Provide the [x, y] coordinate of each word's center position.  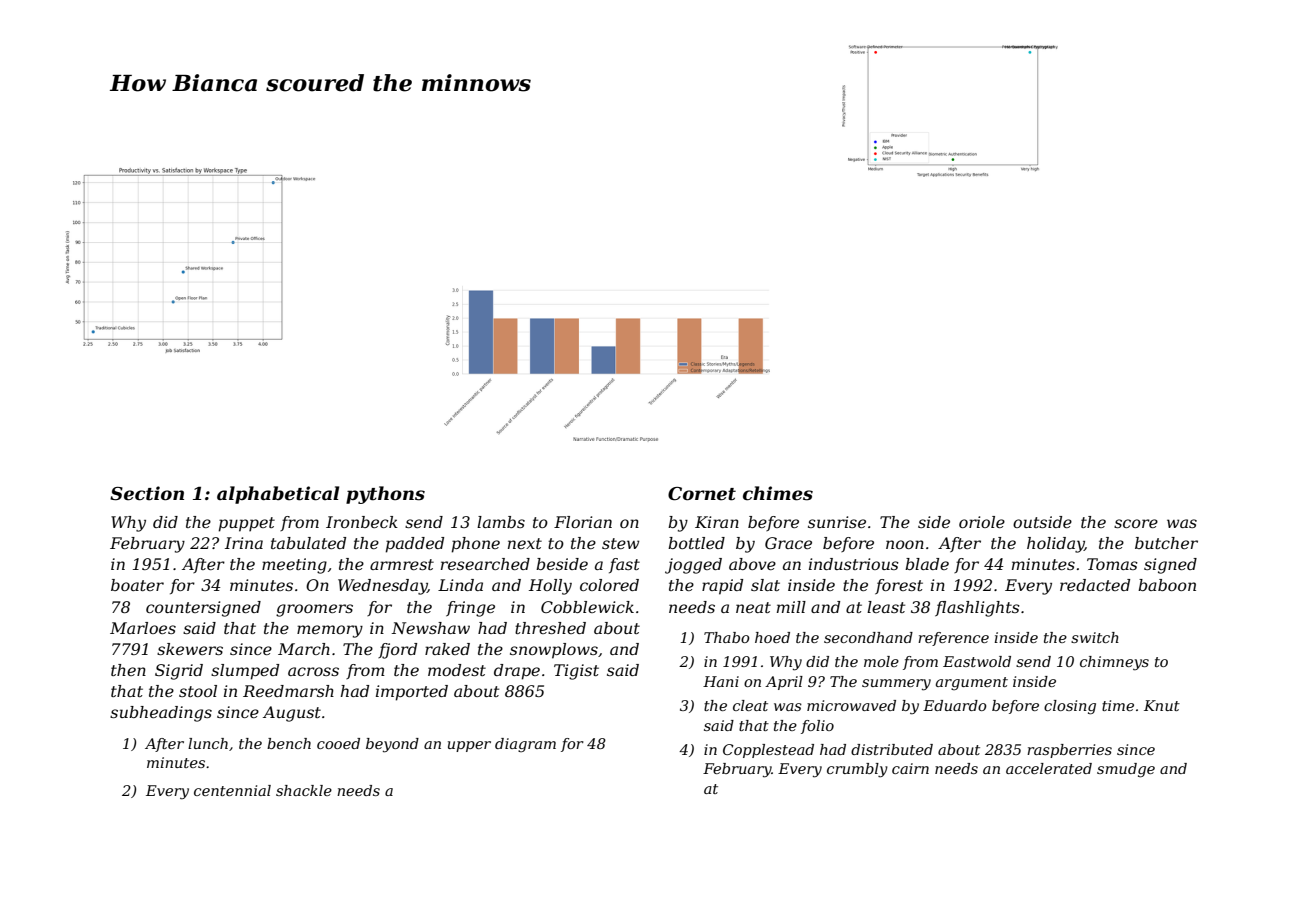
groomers [314, 610]
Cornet [702, 494]
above [752, 564]
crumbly [857, 770]
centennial [232, 790]
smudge [1126, 770]
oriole [982, 522]
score [1136, 523]
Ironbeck [362, 522]
